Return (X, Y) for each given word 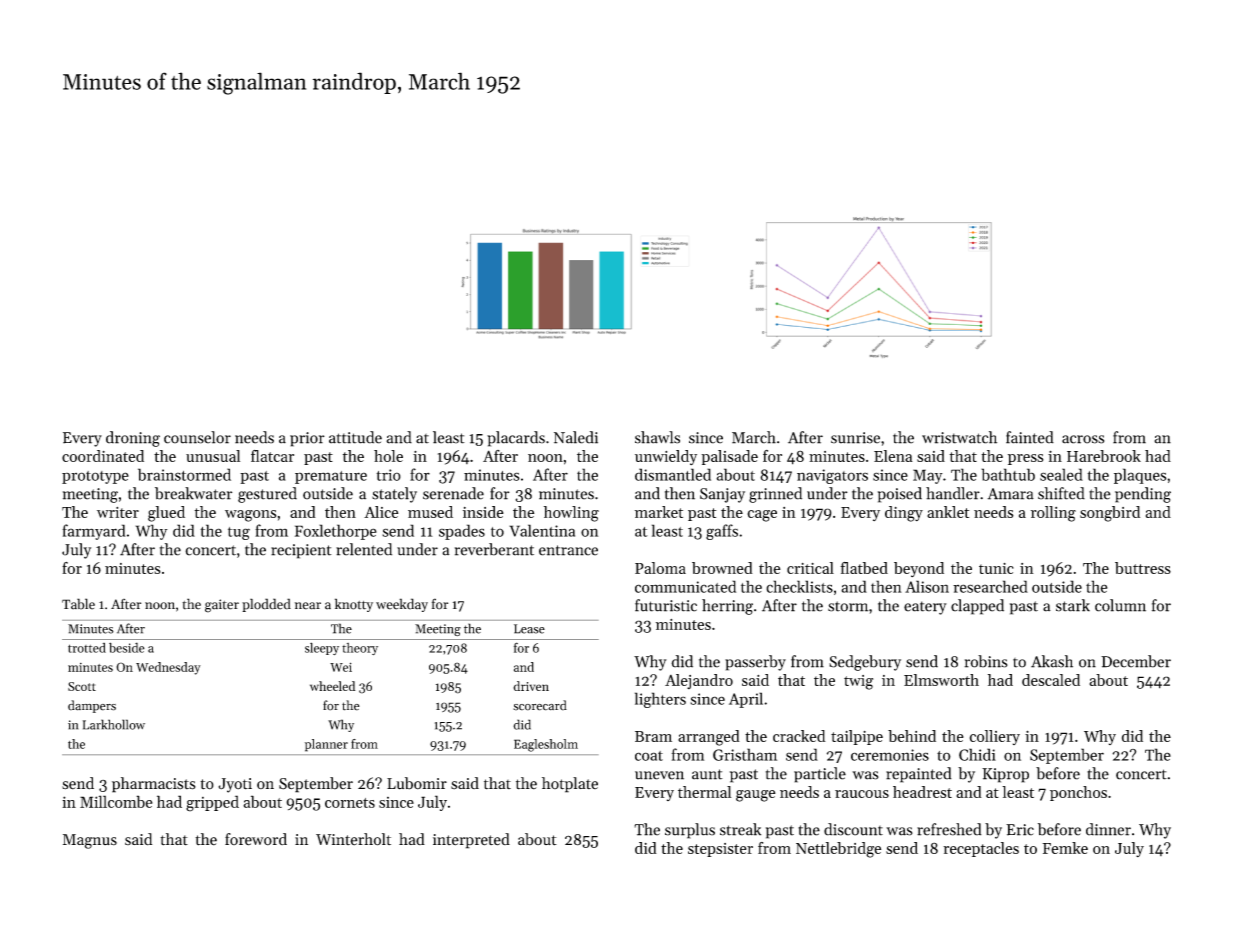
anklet (948, 512)
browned (722, 568)
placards (516, 439)
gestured (267, 495)
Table (78, 604)
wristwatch (959, 437)
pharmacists (154, 785)
